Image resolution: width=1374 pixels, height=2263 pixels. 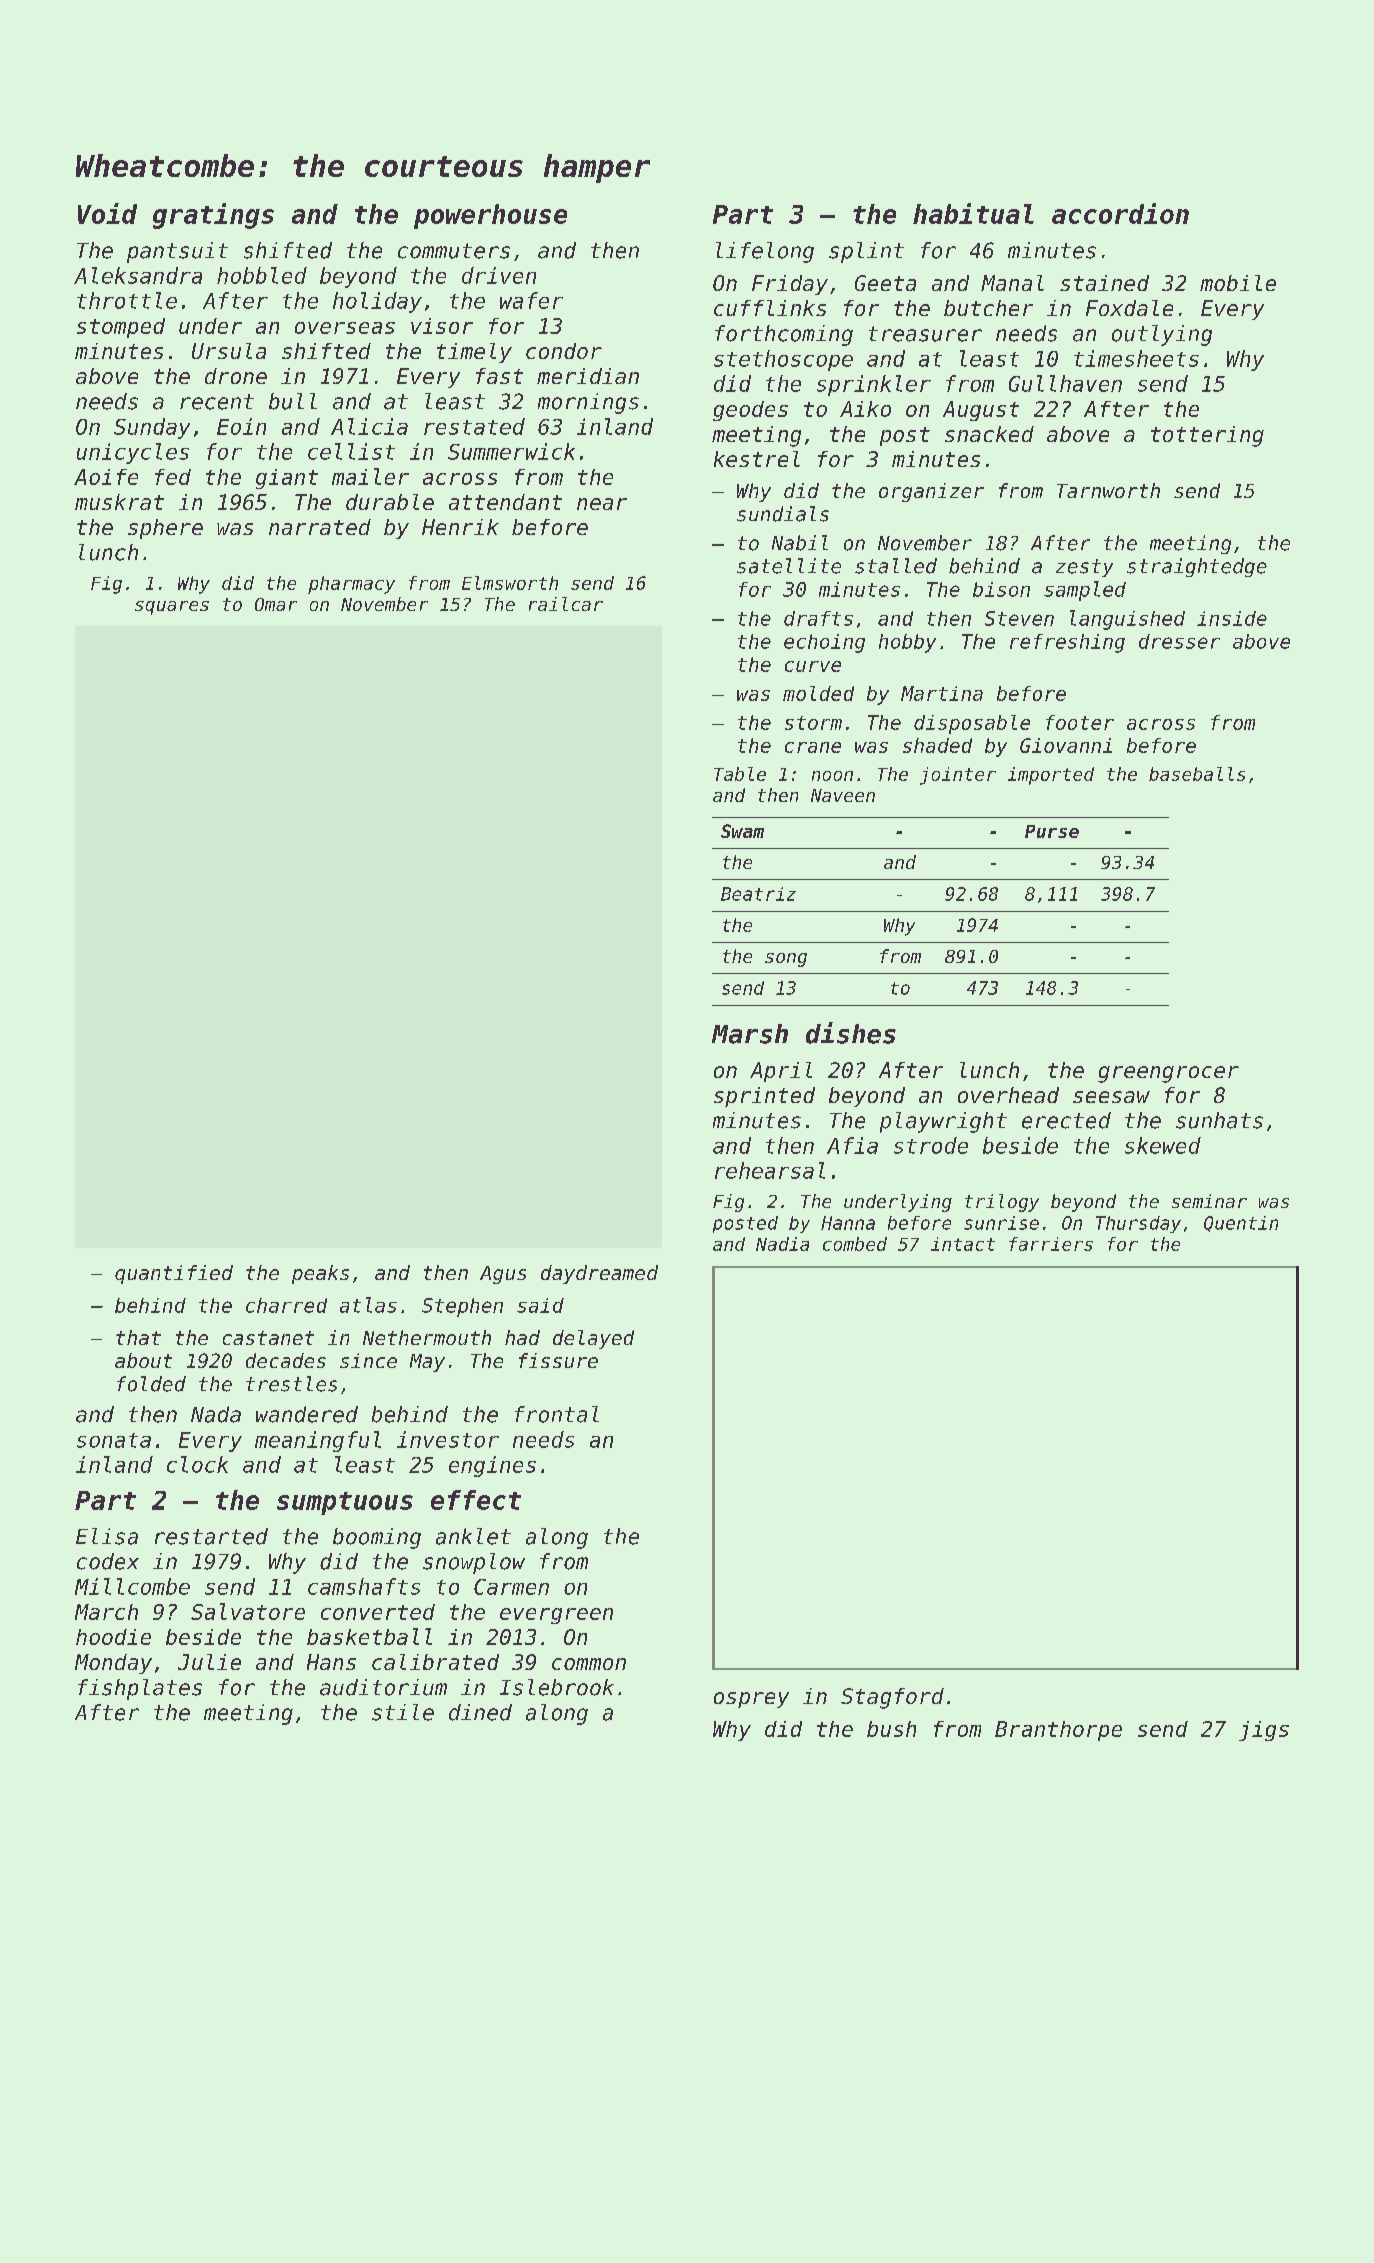 What do you see at coordinates (211, 1536) in the screenshot?
I see `restarted` at bounding box center [211, 1536].
